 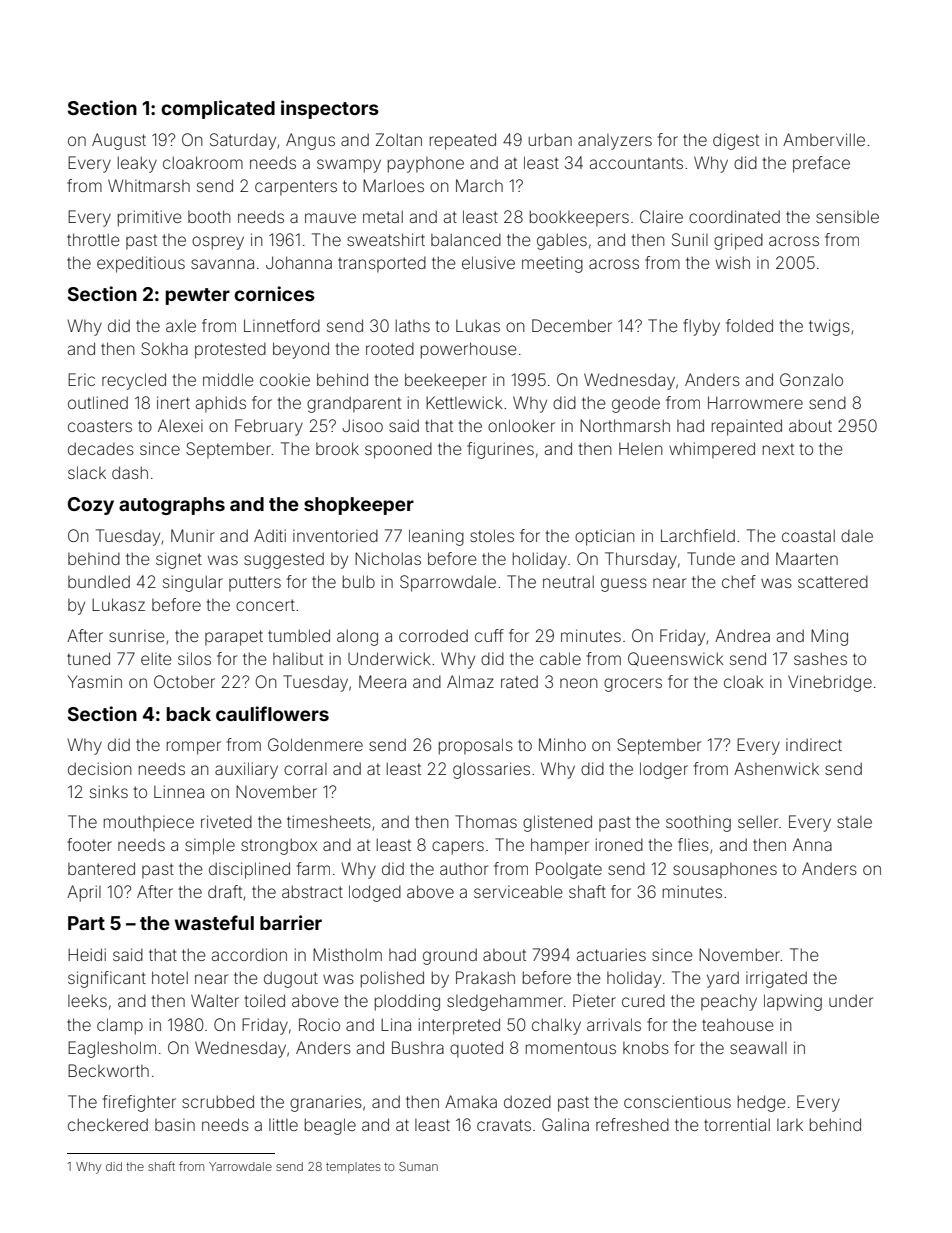 I want to click on Part, so click(x=86, y=923).
